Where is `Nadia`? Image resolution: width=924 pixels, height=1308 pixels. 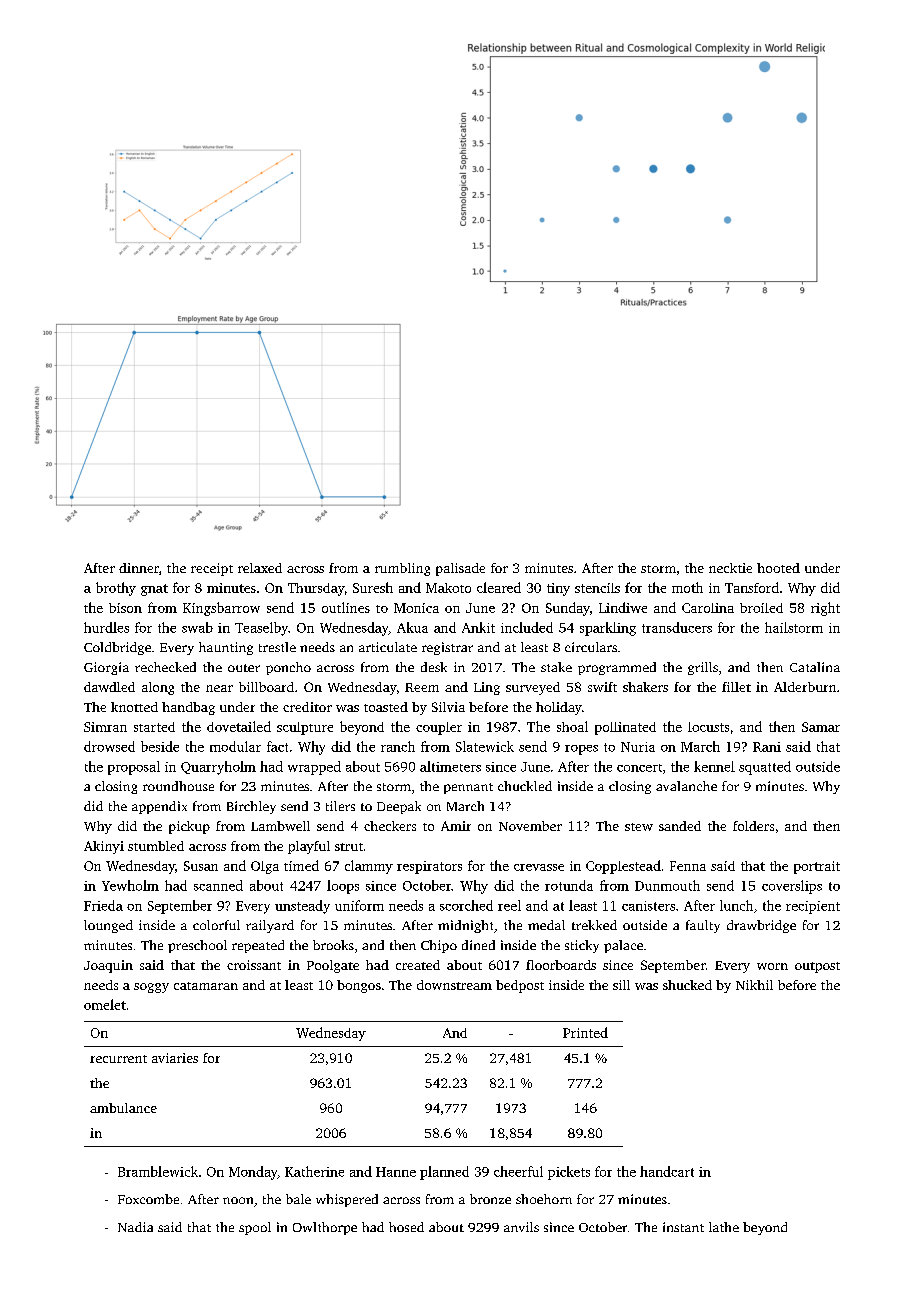
Nadia is located at coordinates (135, 1227).
